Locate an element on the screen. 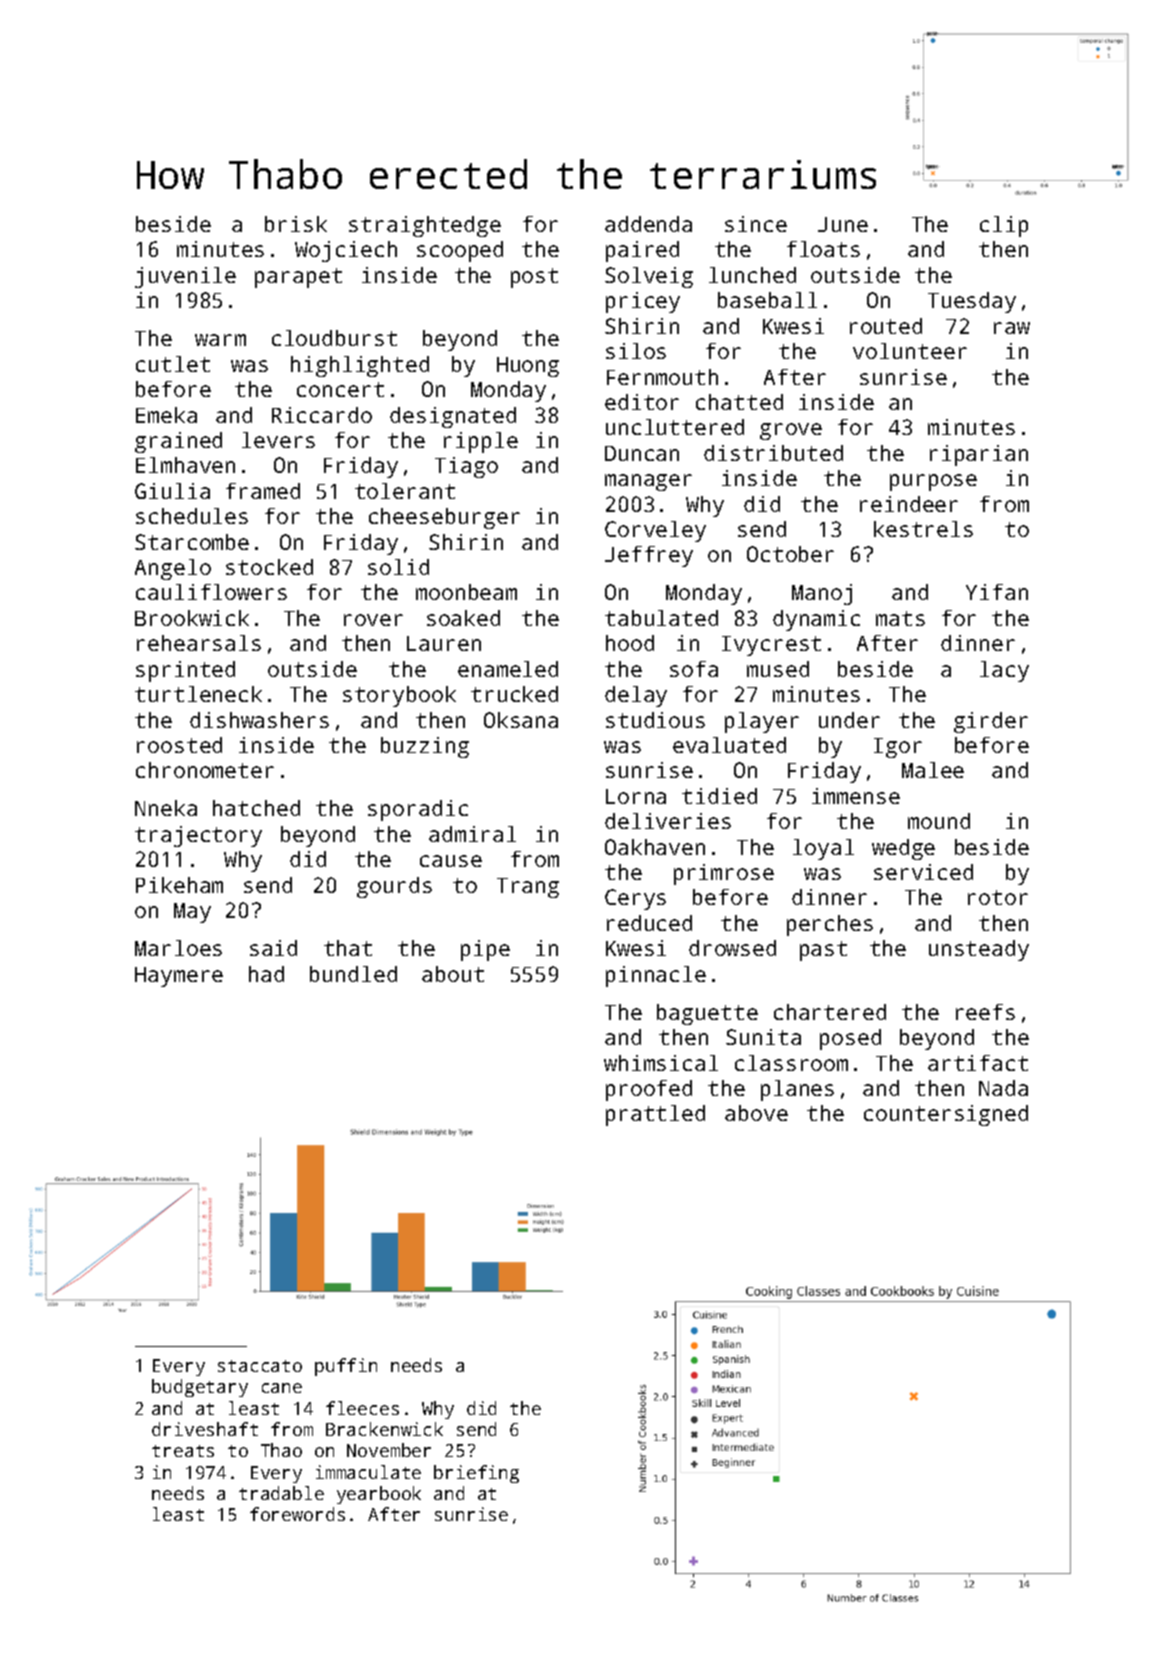  framed is located at coordinates (263, 491).
